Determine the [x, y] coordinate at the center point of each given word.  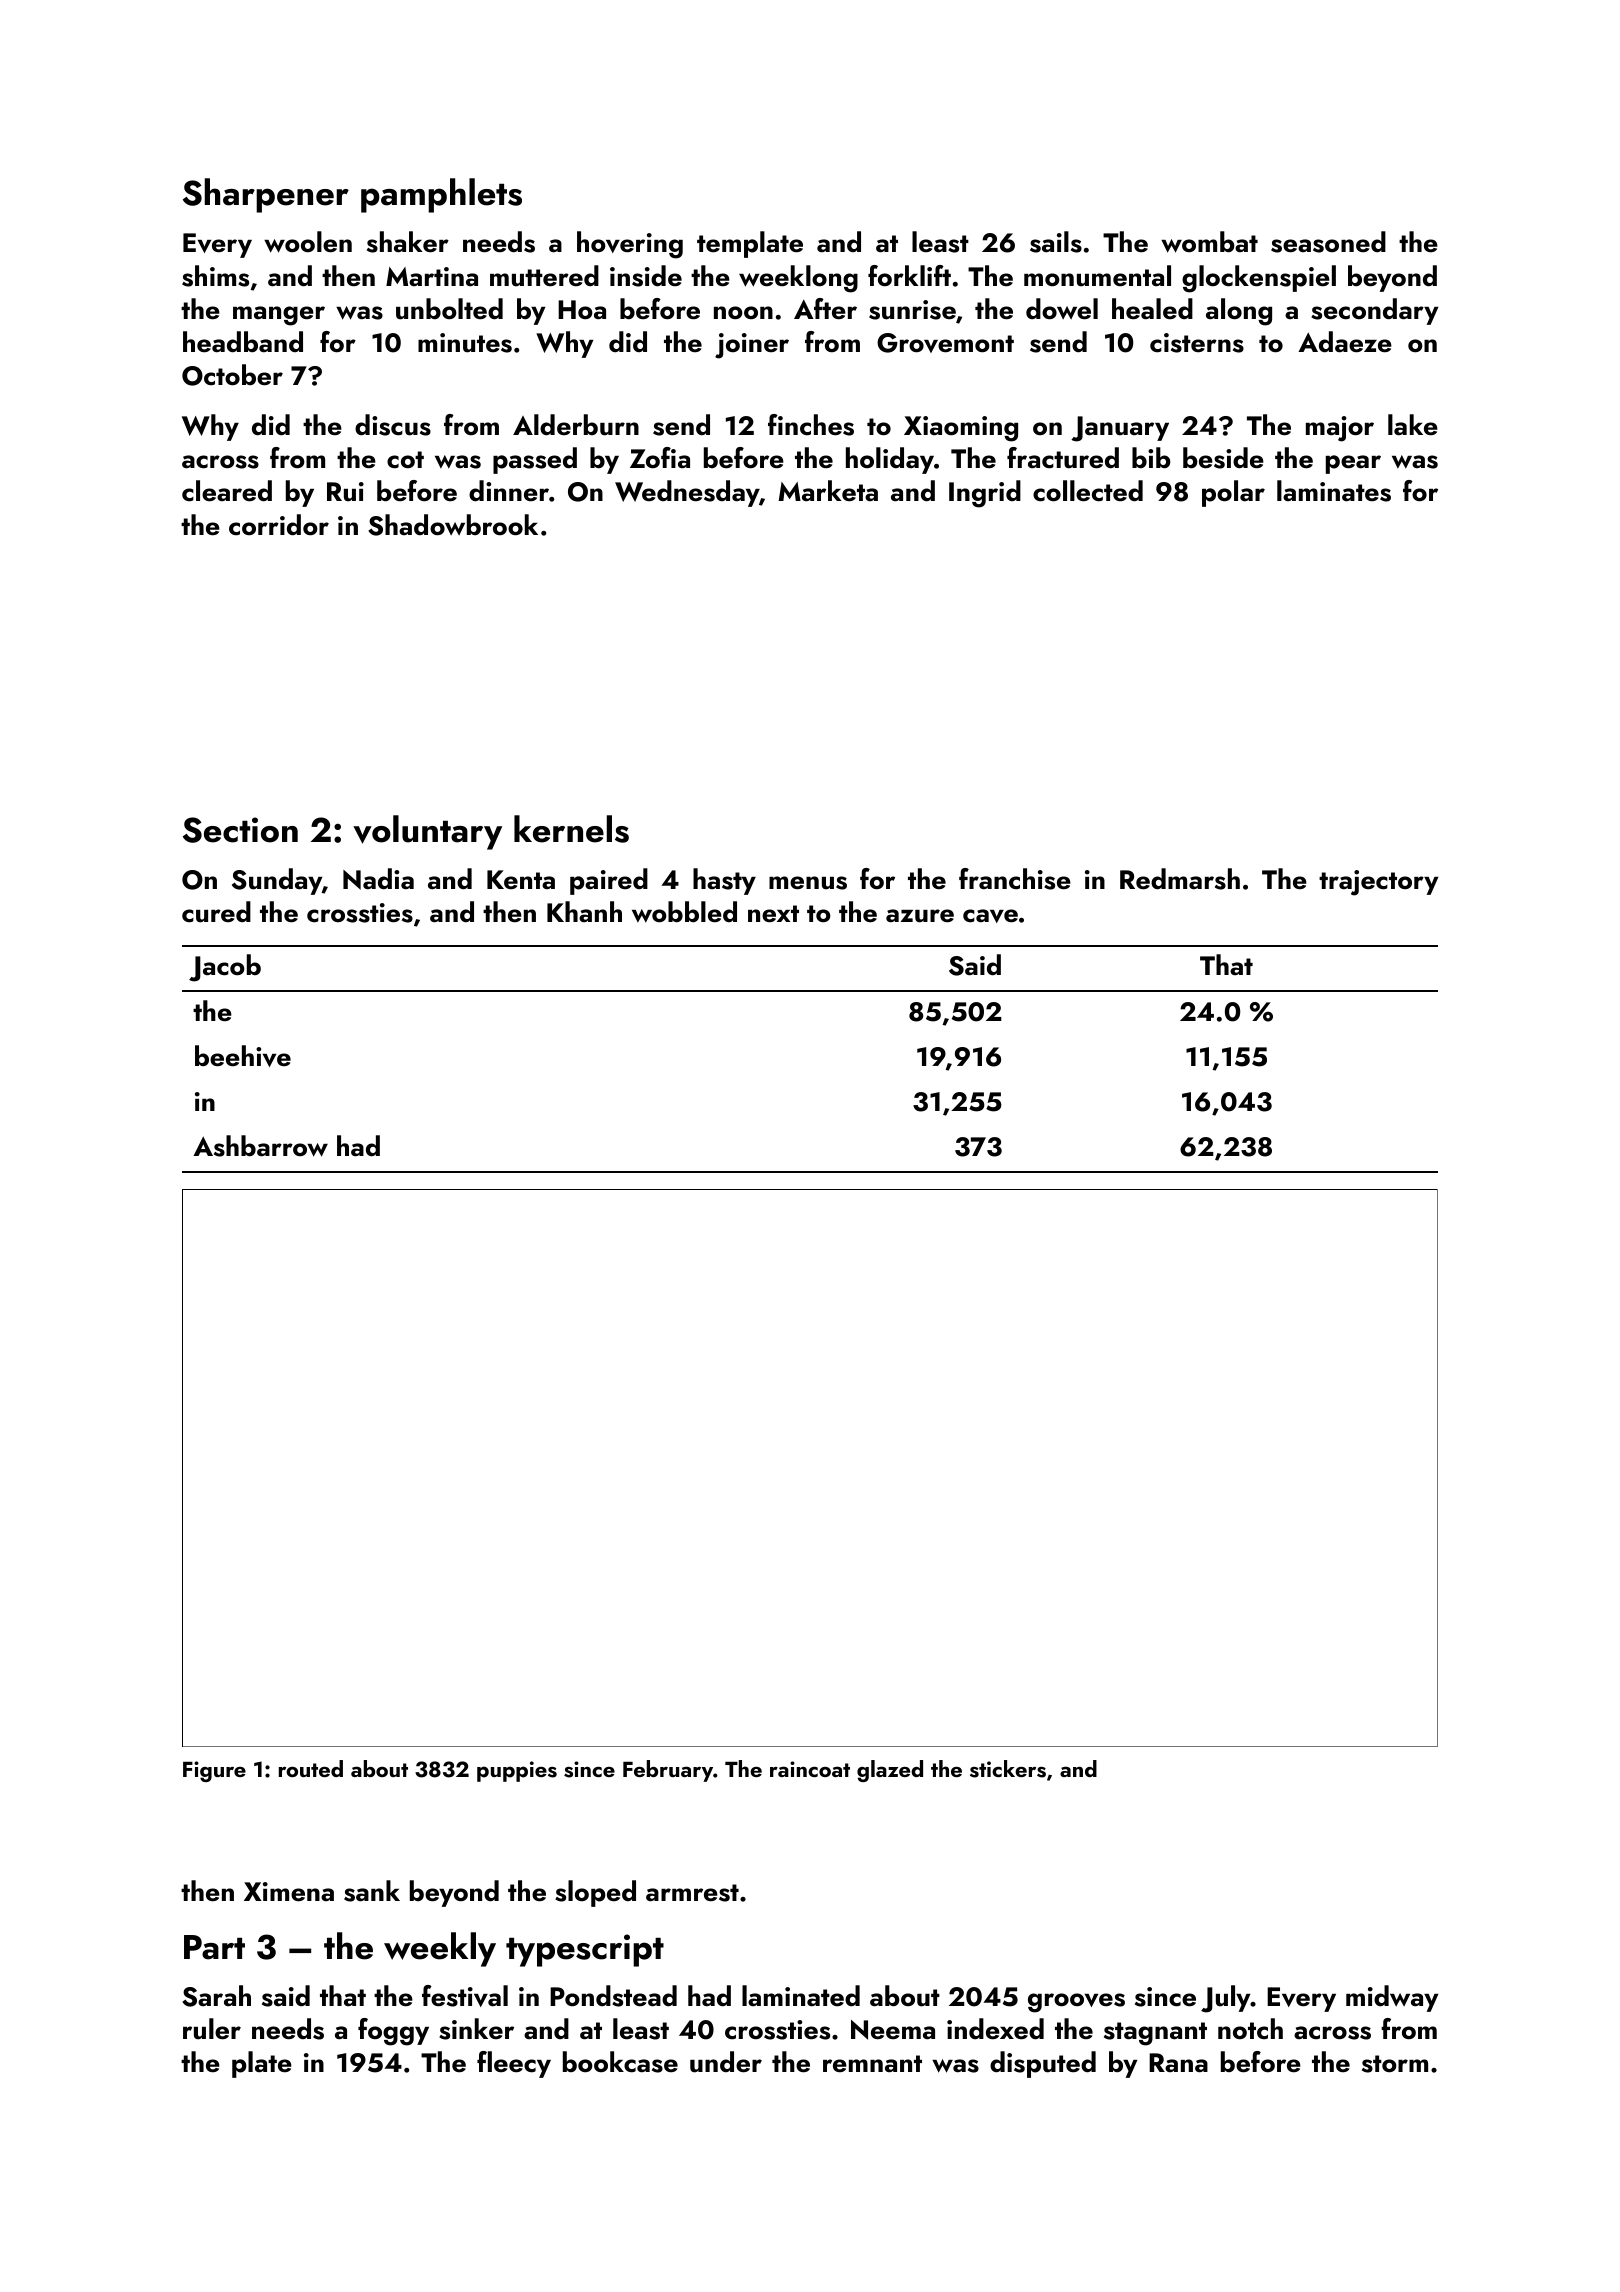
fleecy [514, 2064]
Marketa [828, 491]
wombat [1209, 242]
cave [990, 916]
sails [1056, 242]
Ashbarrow [260, 1146]
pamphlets [441, 195]
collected [1088, 491]
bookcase [620, 2062]
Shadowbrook [453, 525]
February [668, 1771]
